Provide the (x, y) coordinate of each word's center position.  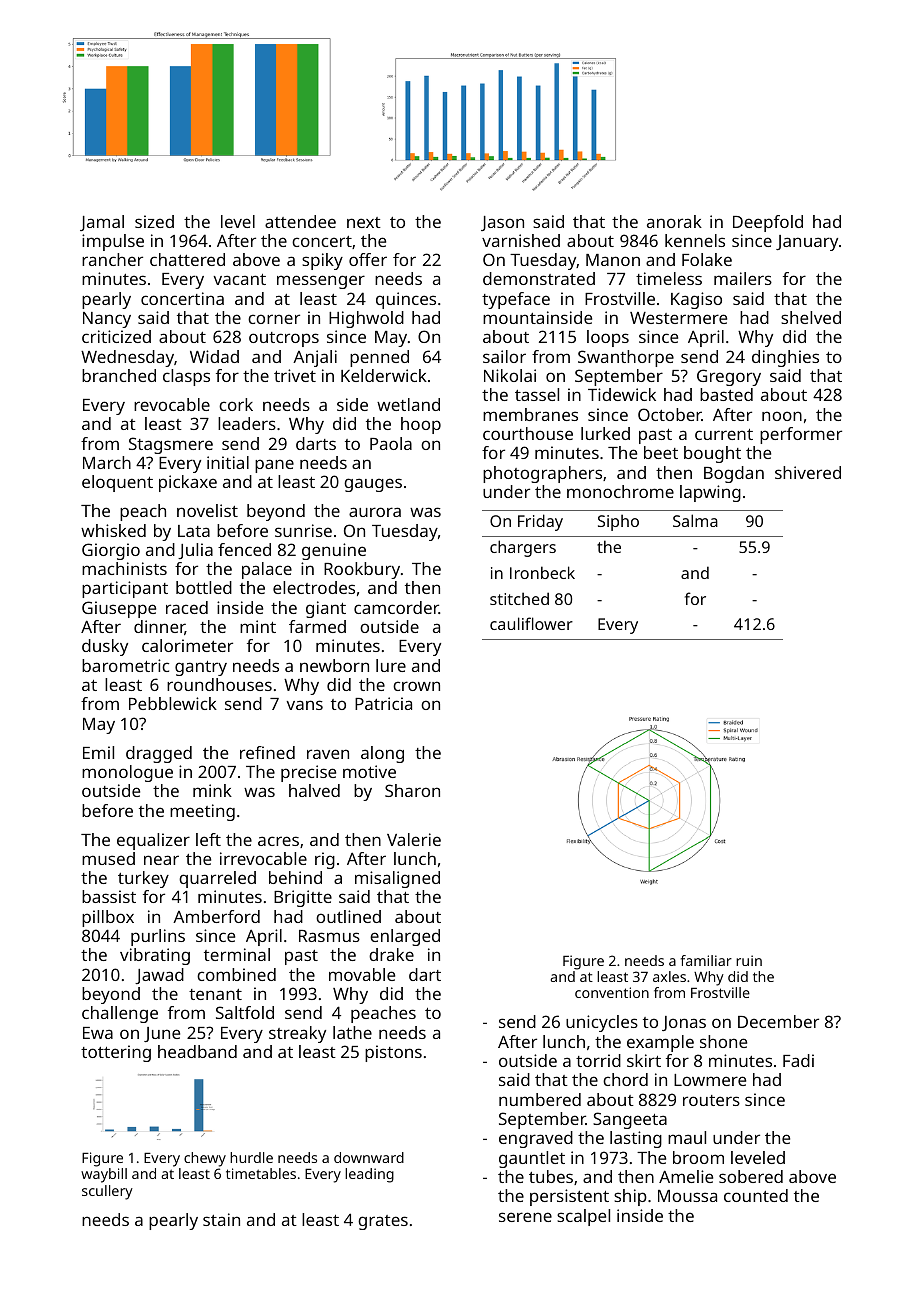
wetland (408, 404)
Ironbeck (542, 572)
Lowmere (710, 1080)
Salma (695, 520)
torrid (598, 1060)
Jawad (159, 976)
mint (258, 626)
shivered (808, 472)
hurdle (251, 1157)
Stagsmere (171, 445)
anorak (674, 221)
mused (108, 858)
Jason (502, 223)
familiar (706, 960)
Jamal (102, 223)
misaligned (397, 879)
